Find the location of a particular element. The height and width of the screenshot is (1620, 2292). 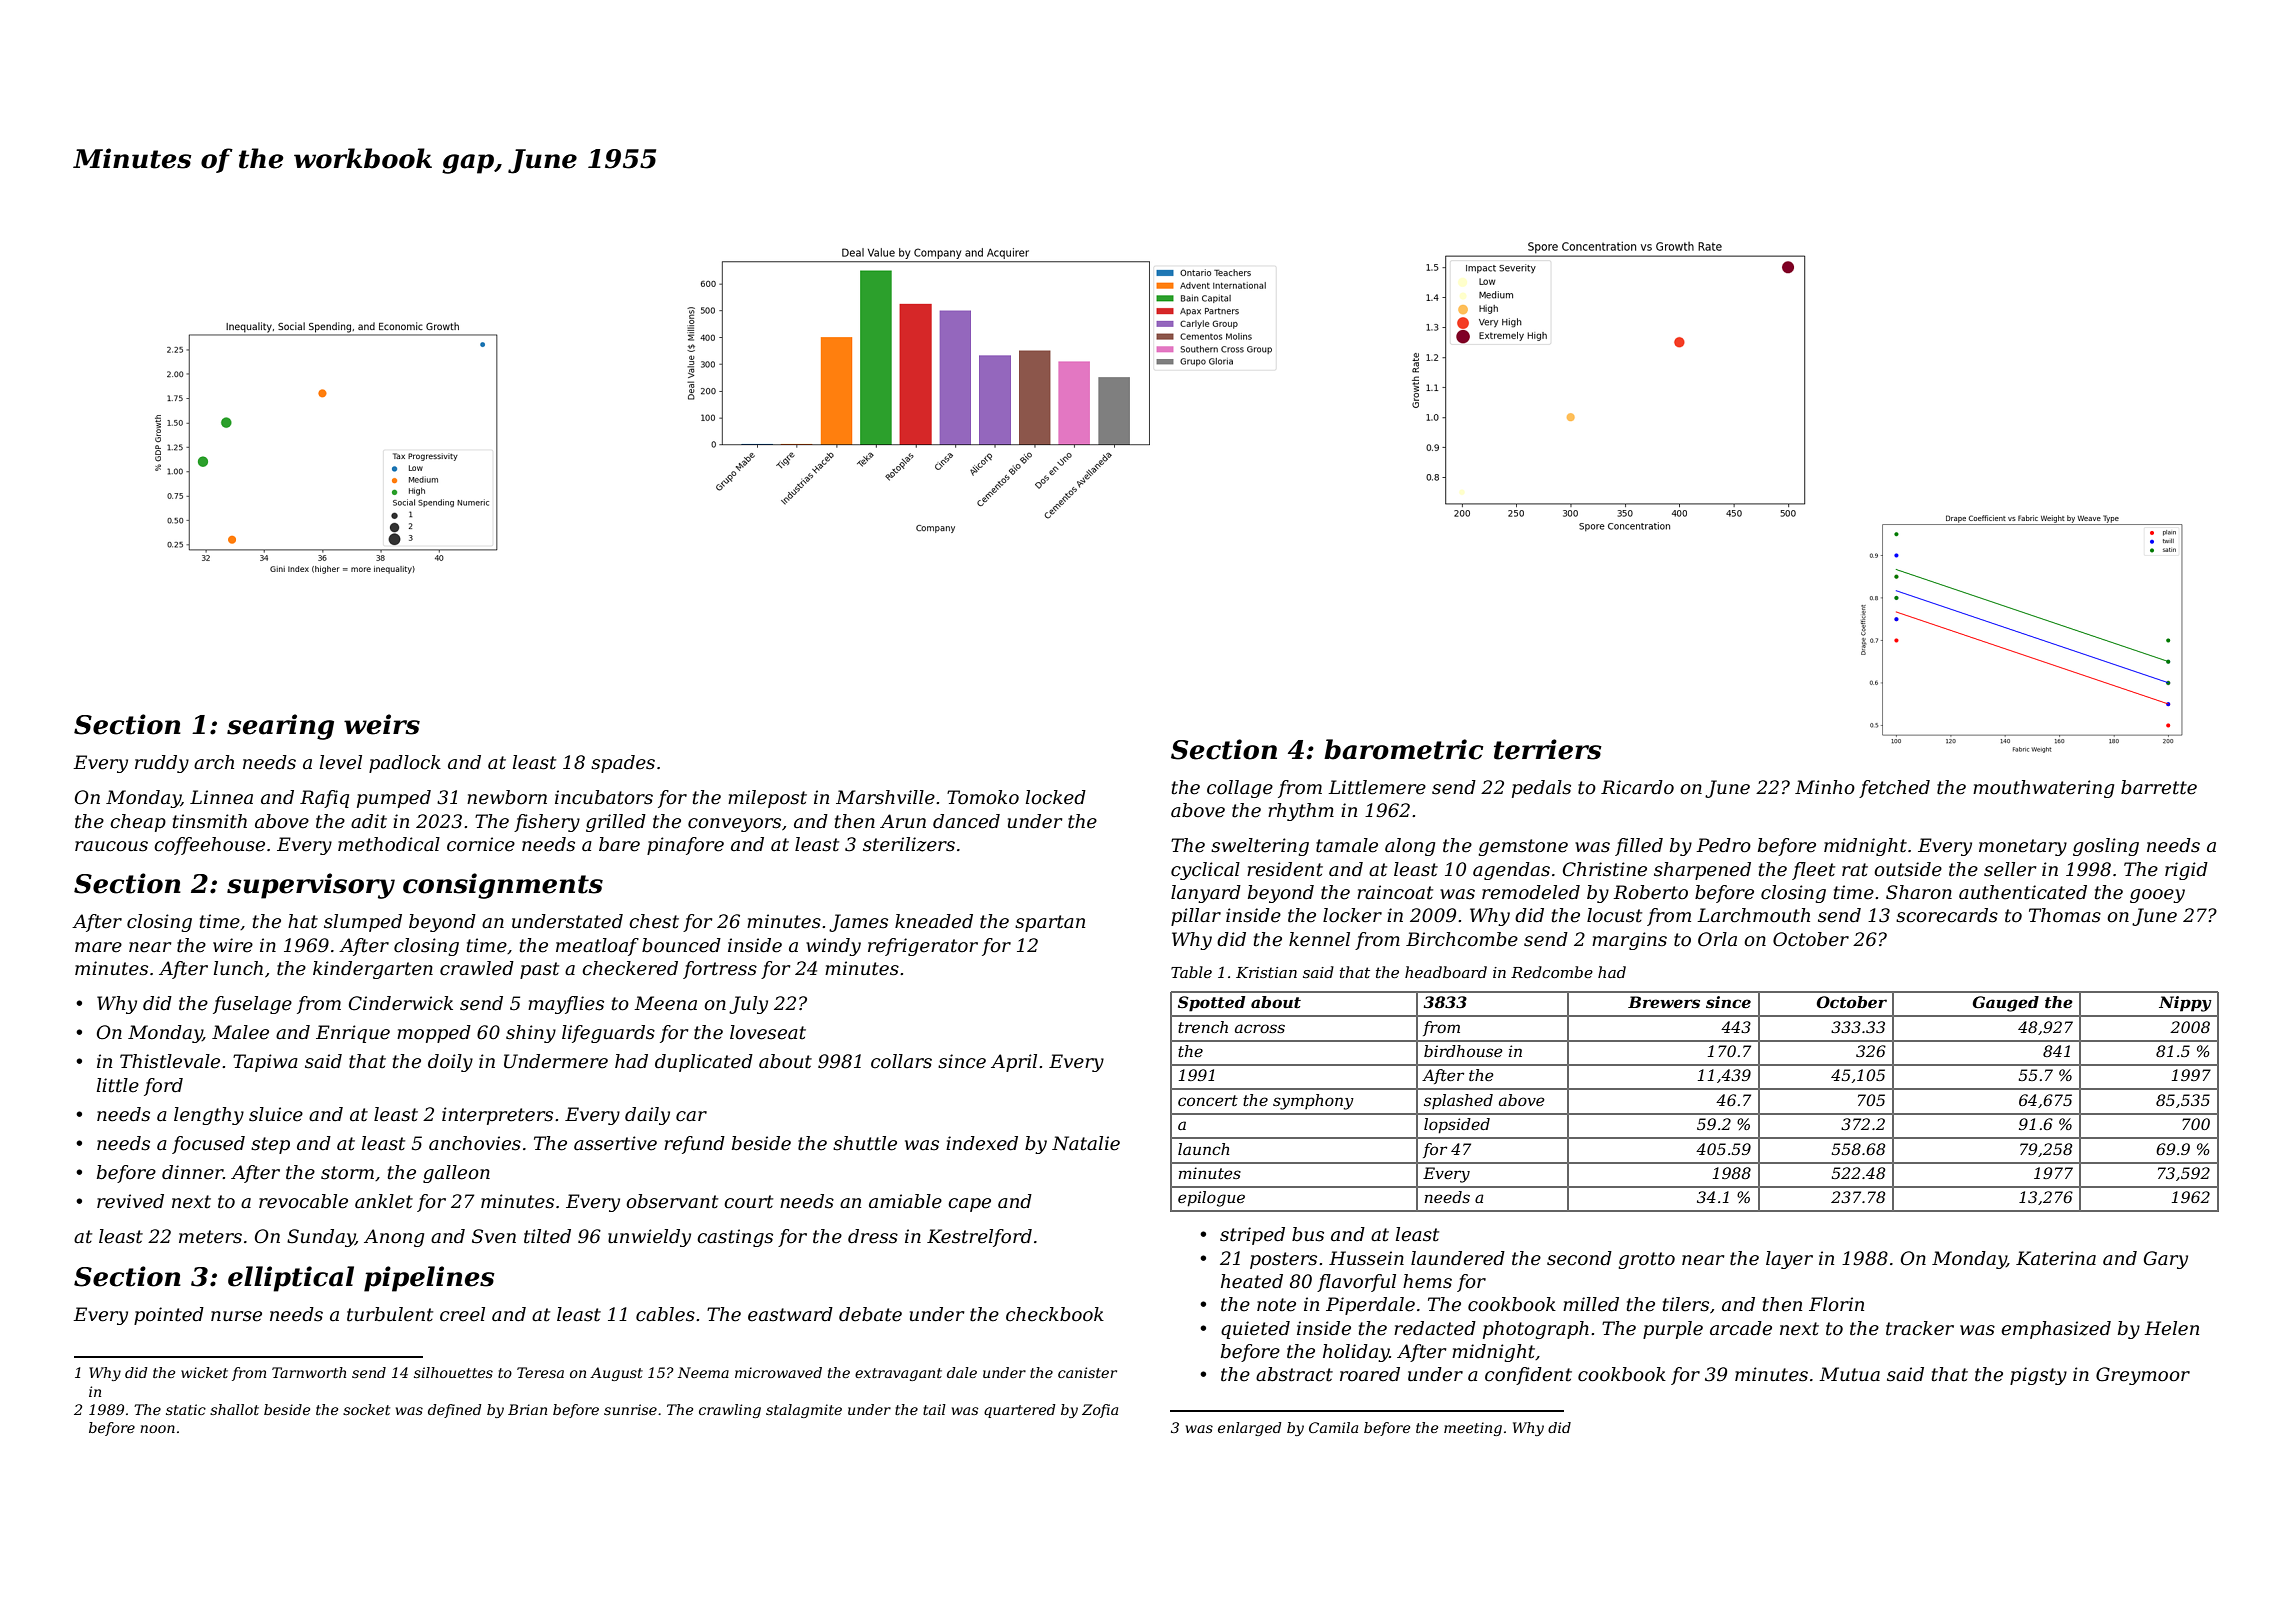

concert is located at coordinates (1208, 1100).
